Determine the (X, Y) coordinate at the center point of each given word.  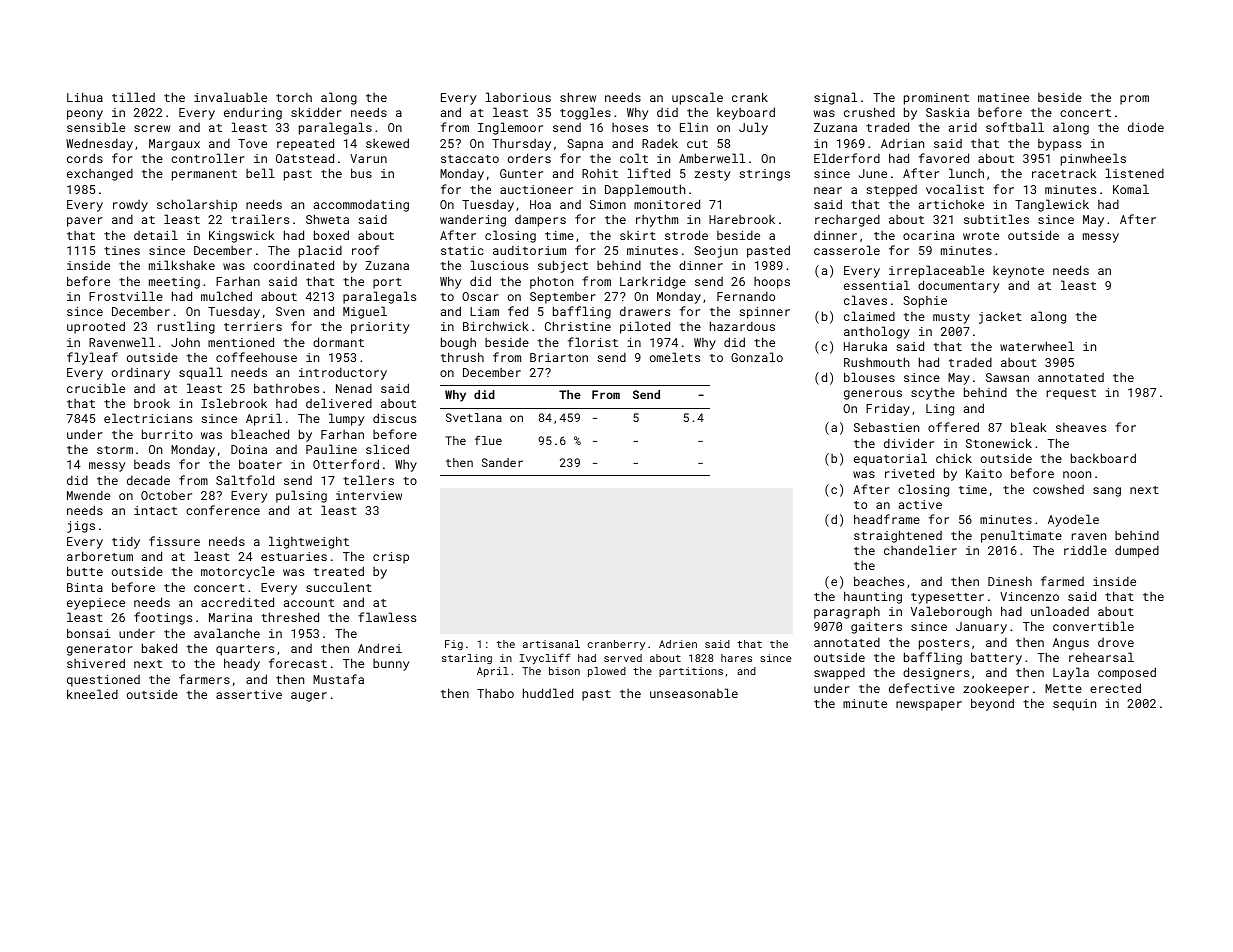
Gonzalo (757, 357)
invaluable (230, 97)
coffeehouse (256, 357)
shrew (578, 97)
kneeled (92, 694)
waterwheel (1037, 346)
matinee (1003, 97)
